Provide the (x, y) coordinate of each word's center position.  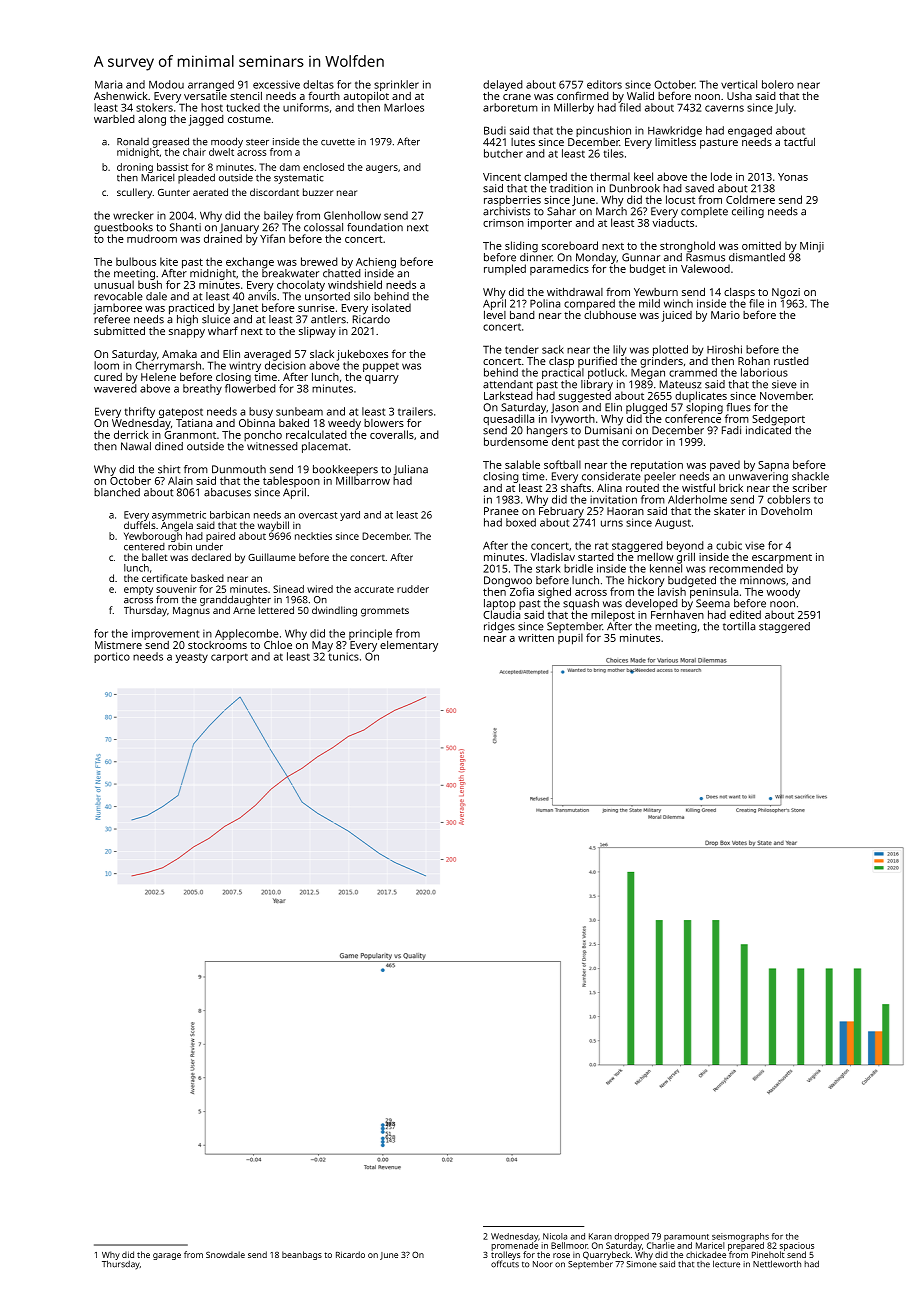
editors (604, 84)
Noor (543, 1264)
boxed (521, 522)
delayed (503, 85)
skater (729, 511)
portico (112, 657)
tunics (344, 656)
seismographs (740, 1237)
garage (167, 1256)
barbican (230, 515)
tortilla (739, 626)
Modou (166, 84)
